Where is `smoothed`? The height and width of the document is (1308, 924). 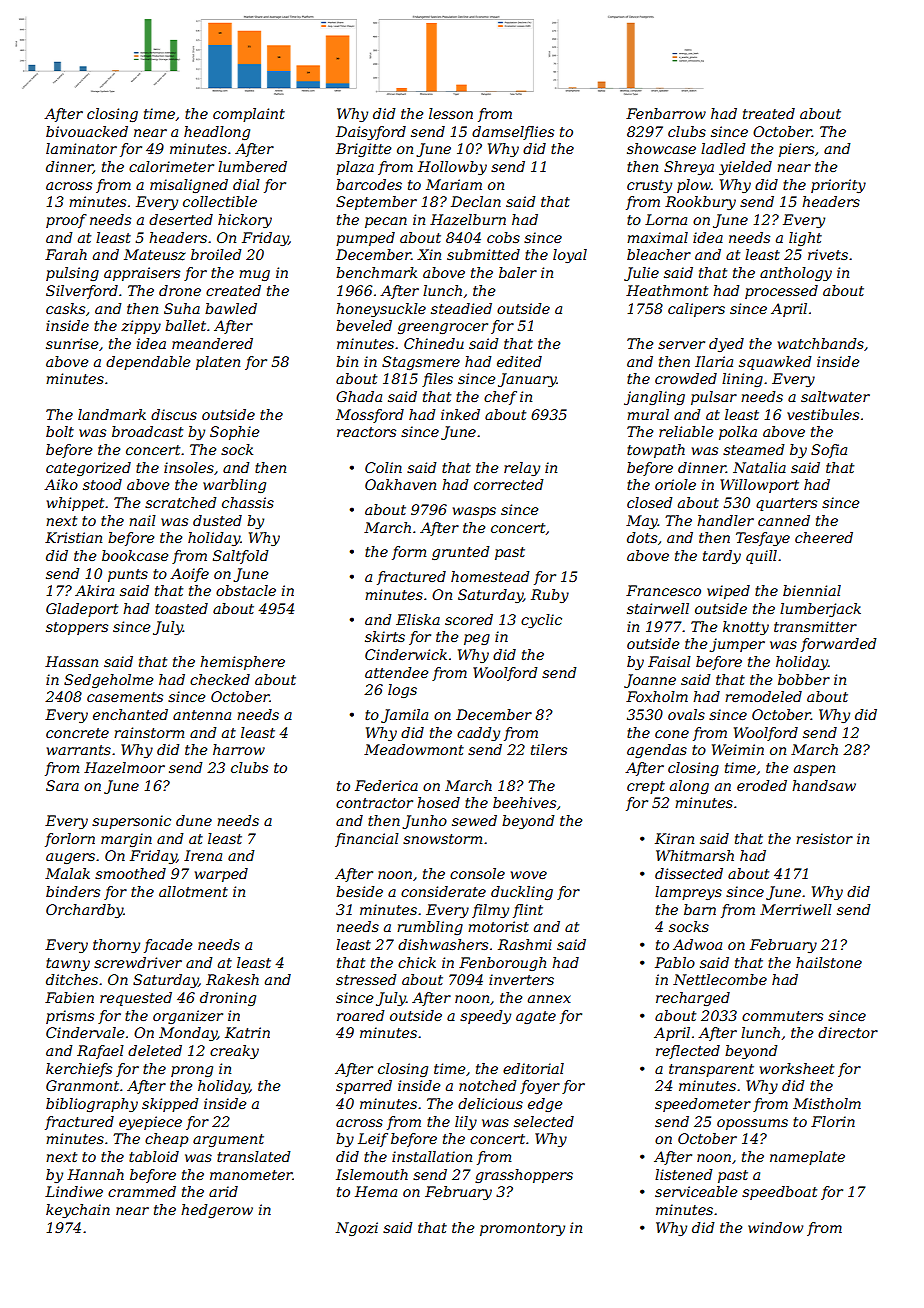 smoothed is located at coordinates (130, 873).
